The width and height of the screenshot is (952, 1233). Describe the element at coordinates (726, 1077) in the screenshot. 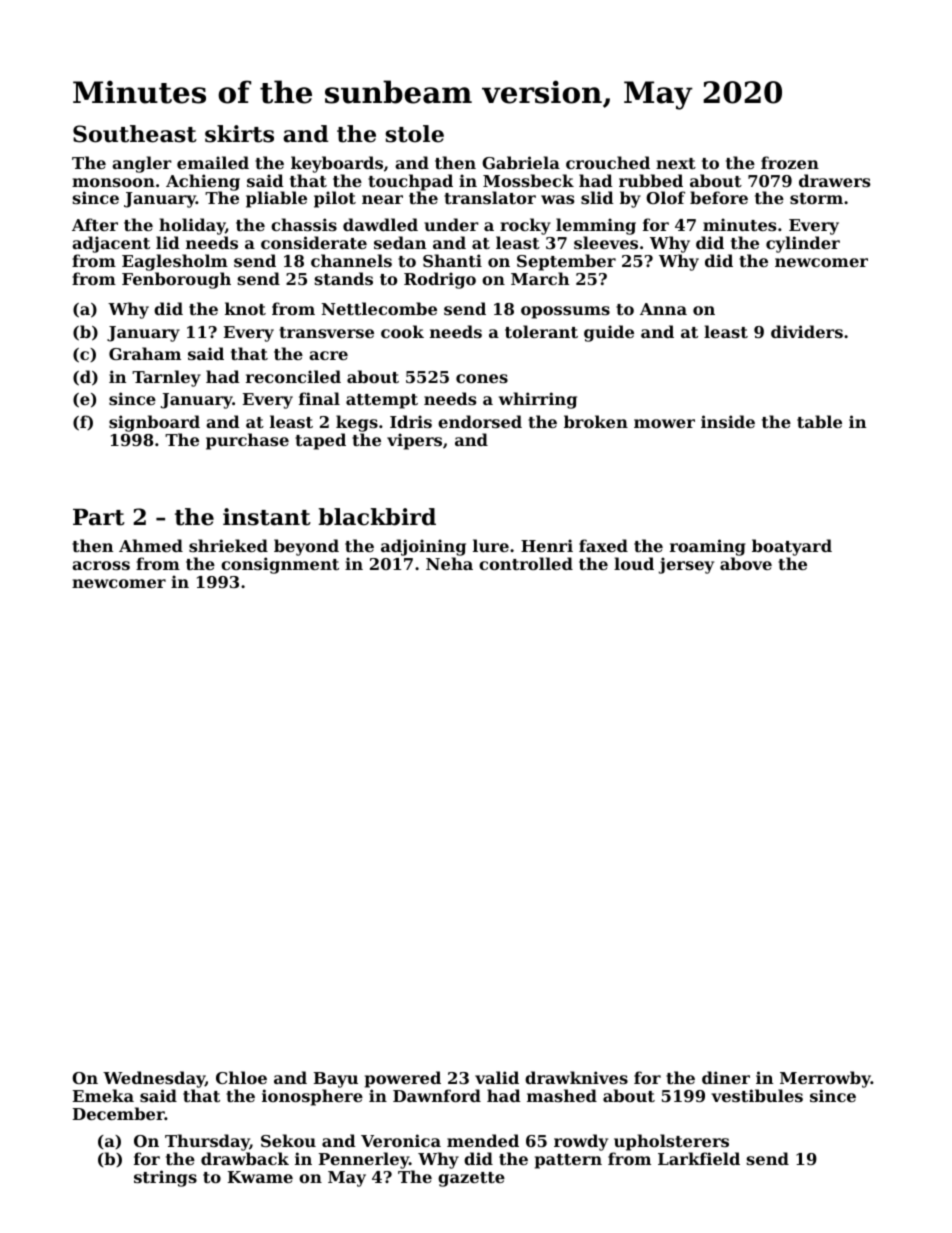

I see `diner` at that location.
